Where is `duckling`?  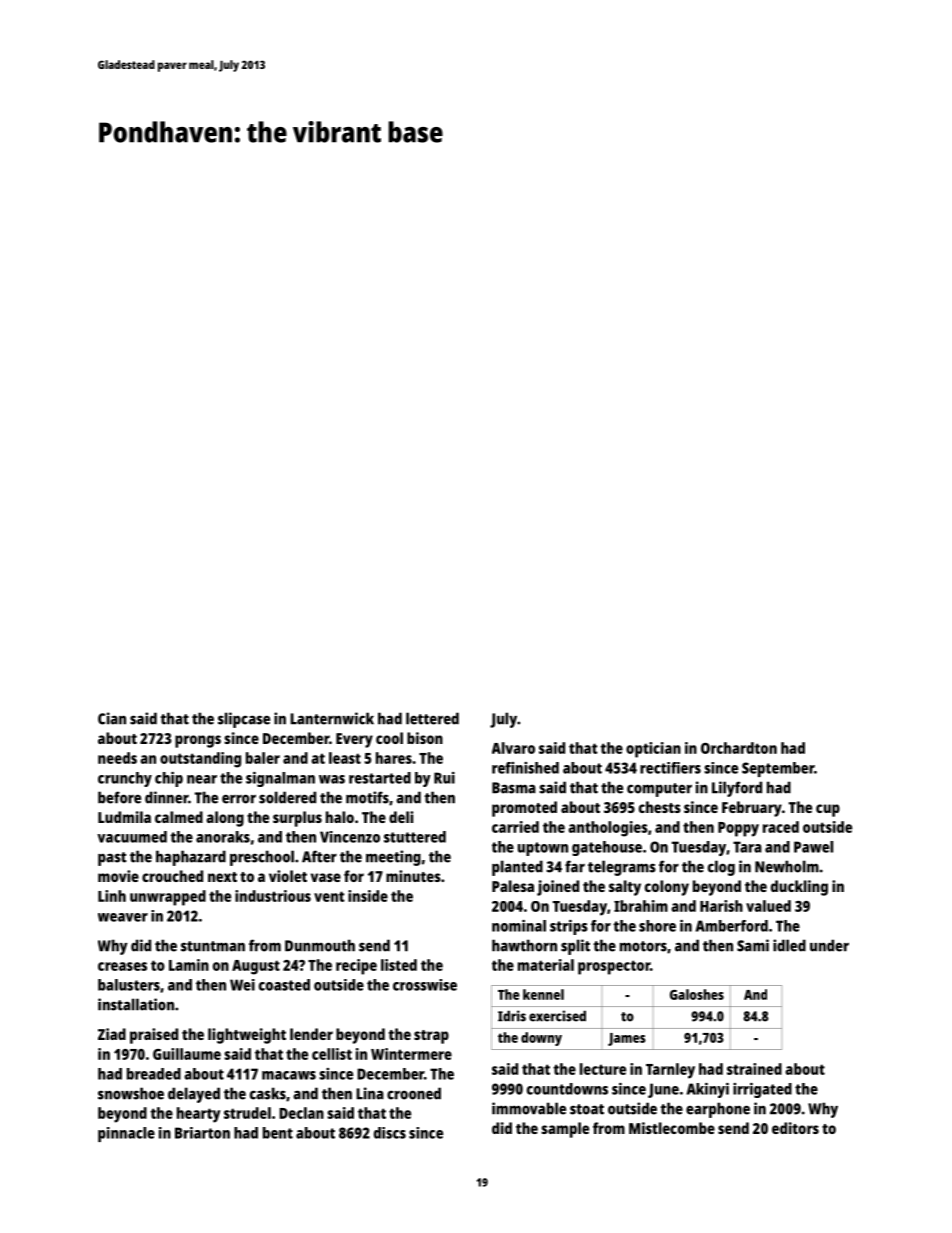
duckling is located at coordinates (799, 888).
